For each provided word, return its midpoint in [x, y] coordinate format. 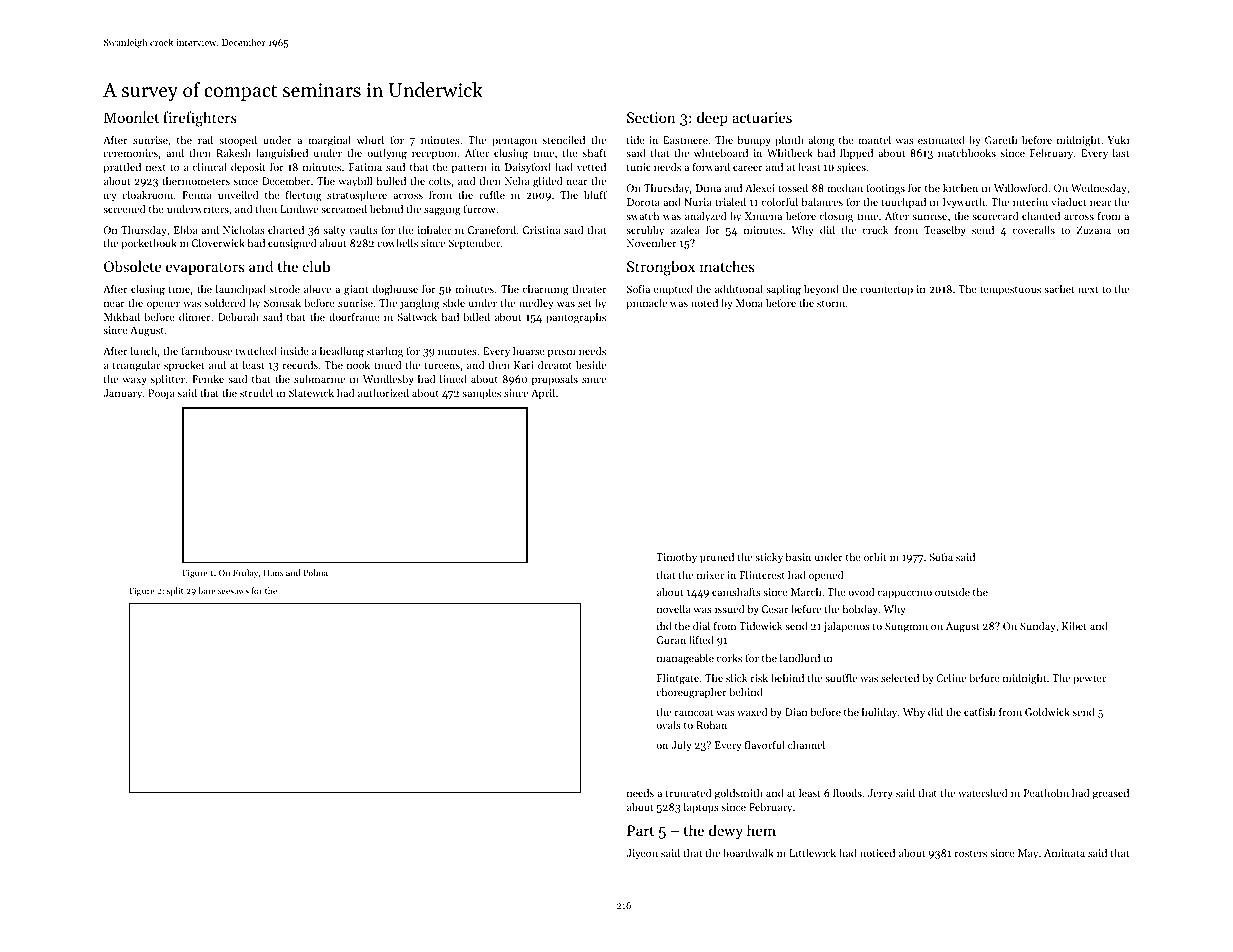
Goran [671, 640]
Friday [245, 573]
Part [640, 830]
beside [591, 364]
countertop [886, 291]
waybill [355, 182]
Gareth [1001, 139]
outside [952, 591]
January [122, 394]
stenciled [564, 139]
